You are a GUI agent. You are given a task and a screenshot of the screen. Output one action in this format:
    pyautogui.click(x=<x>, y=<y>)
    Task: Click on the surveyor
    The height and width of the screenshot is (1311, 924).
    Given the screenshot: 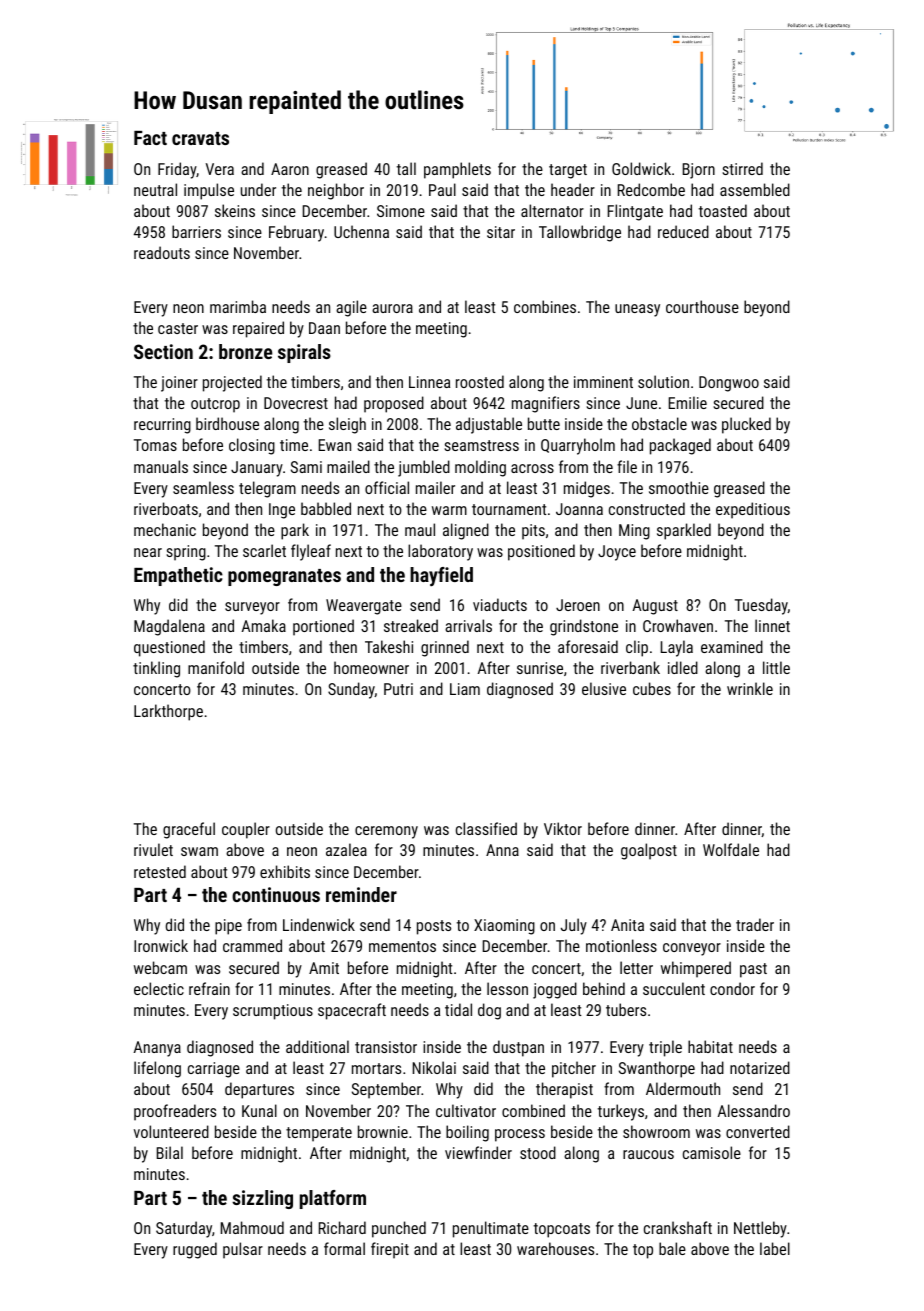 What is the action you would take?
    pyautogui.click(x=252, y=608)
